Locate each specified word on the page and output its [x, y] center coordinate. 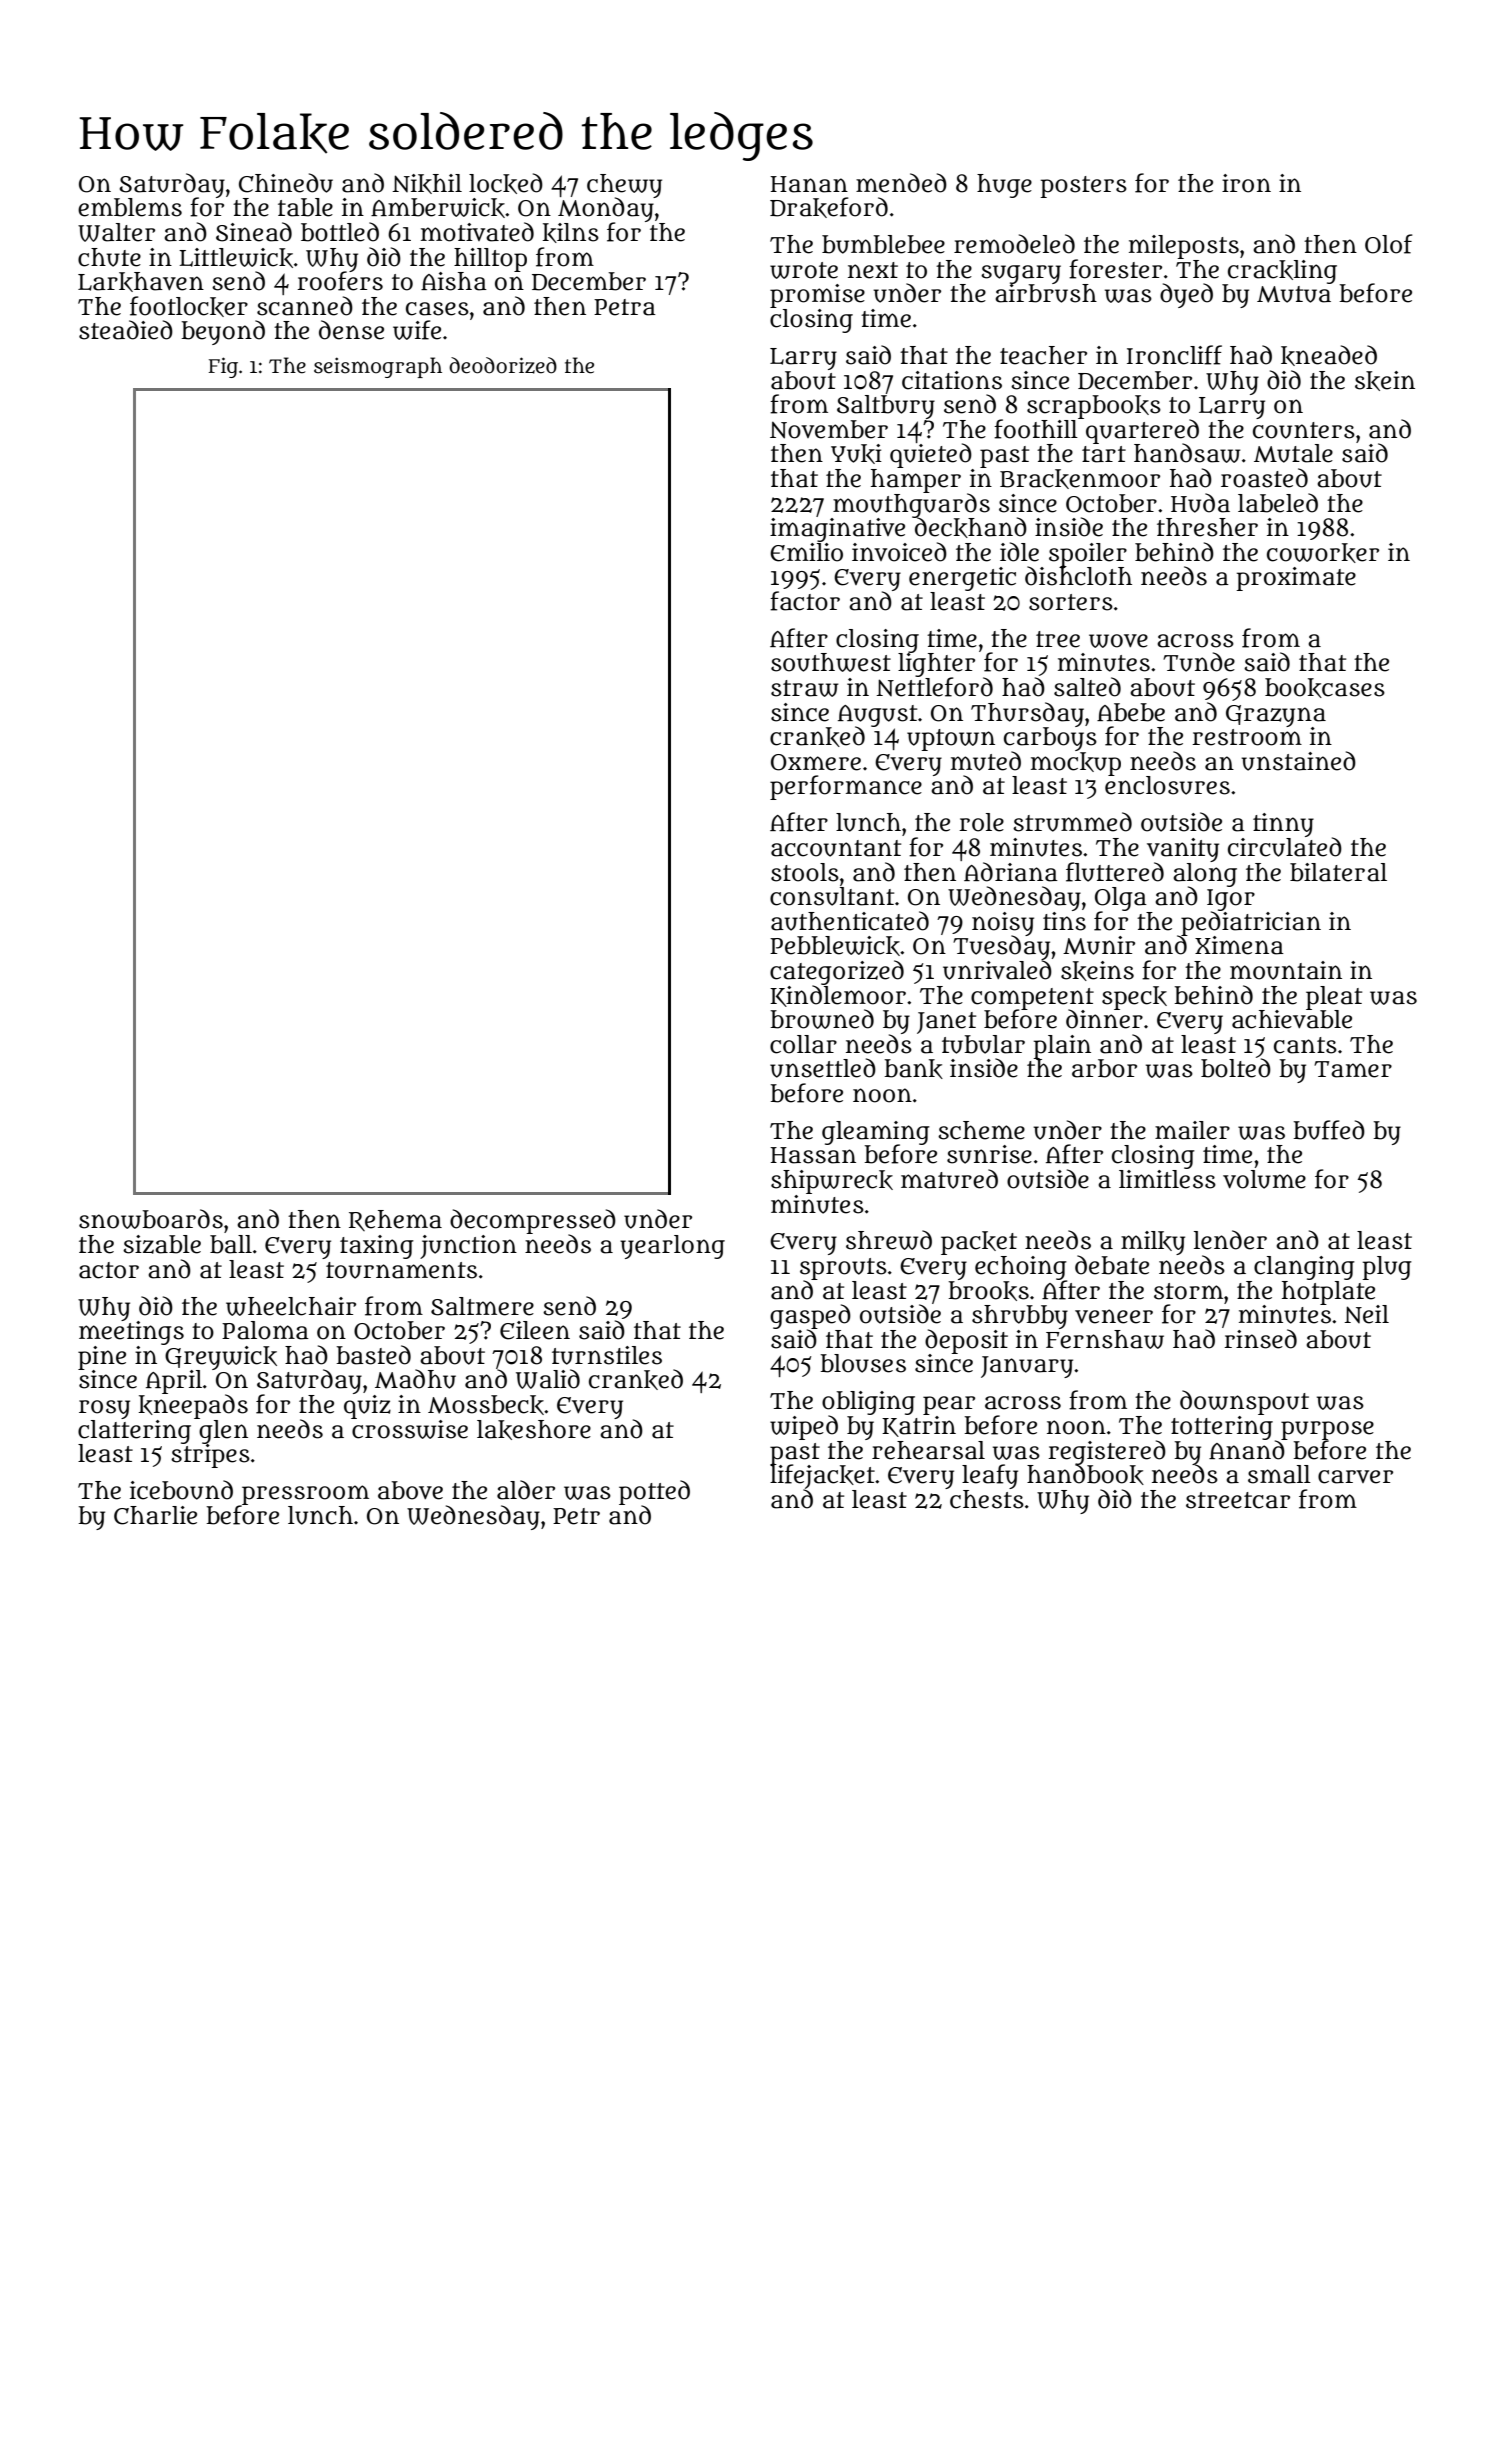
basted [373, 1355]
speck [1134, 998]
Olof [1388, 244]
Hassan [813, 1155]
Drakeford [829, 207]
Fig [223, 367]
